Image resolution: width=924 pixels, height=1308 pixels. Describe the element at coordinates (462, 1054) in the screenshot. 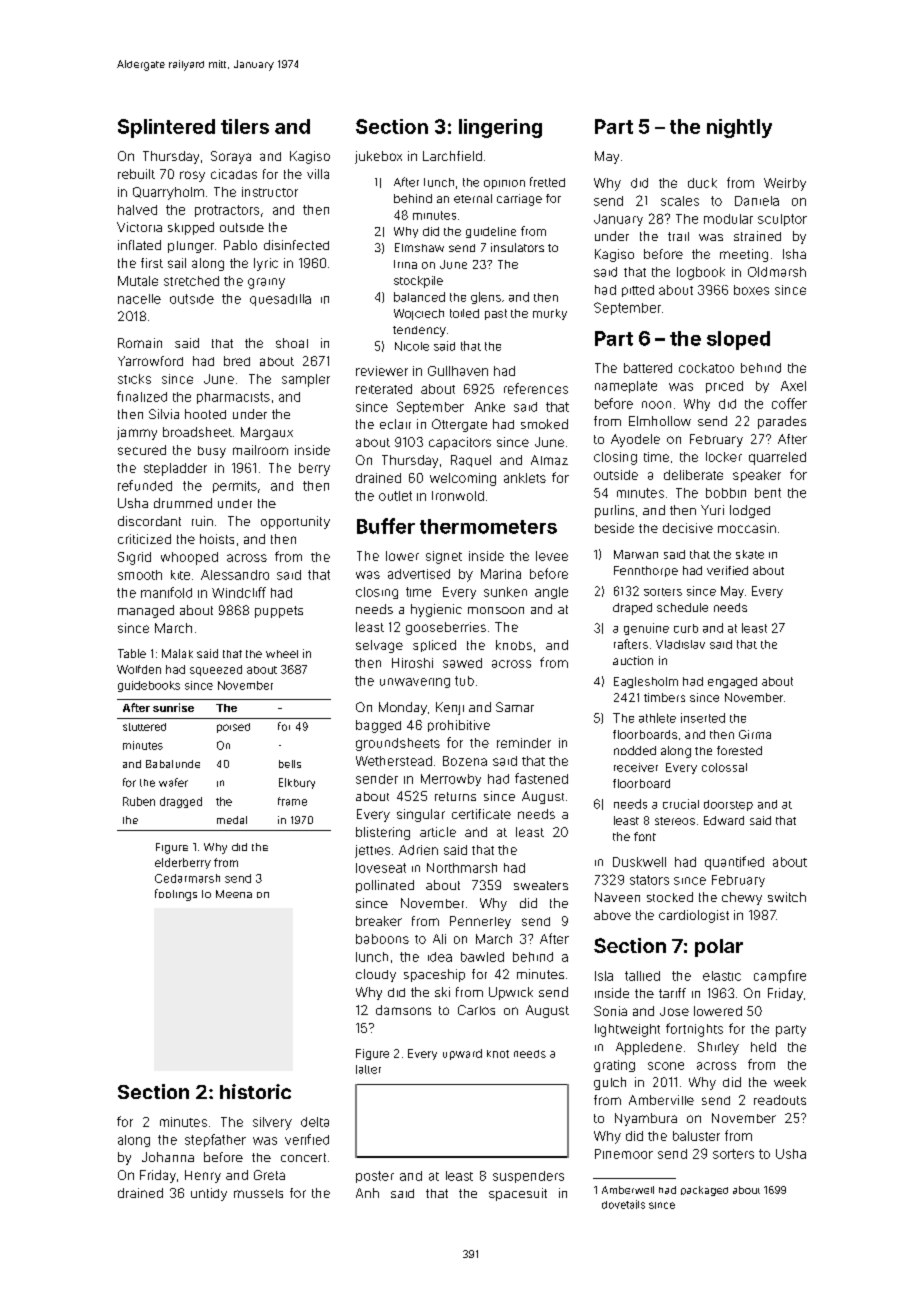

I see `upward` at that location.
